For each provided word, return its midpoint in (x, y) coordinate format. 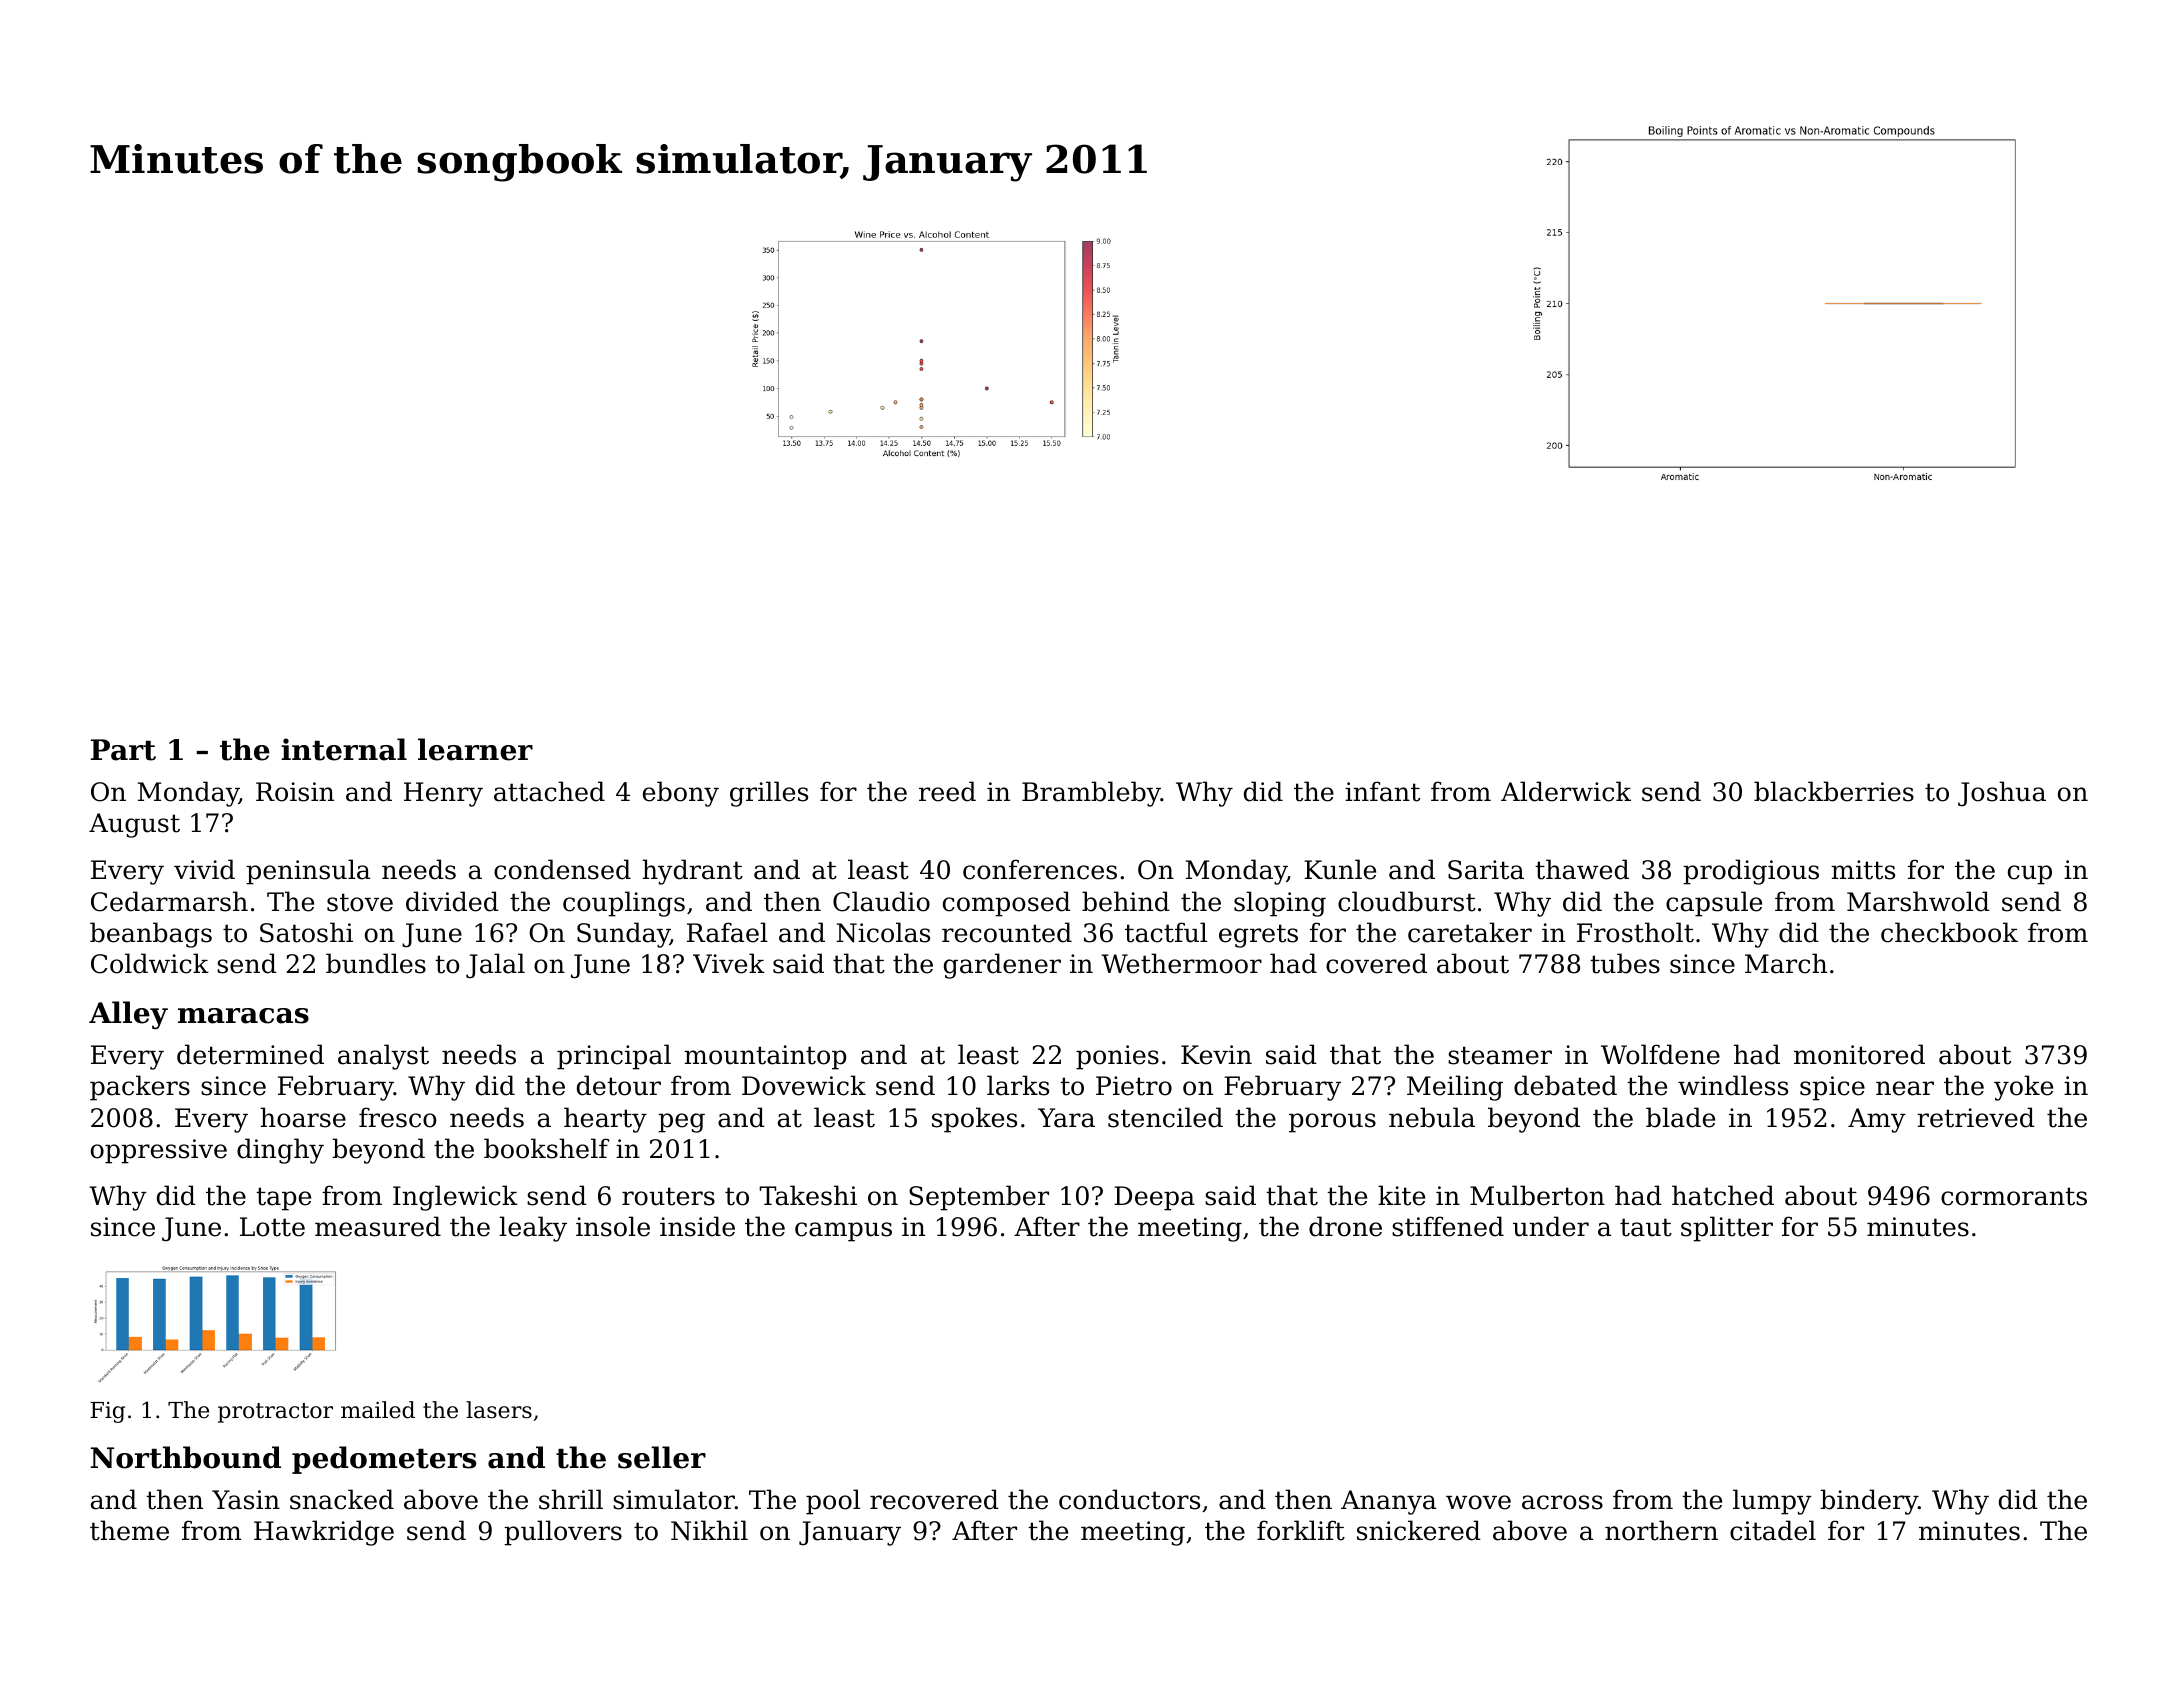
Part (123, 750)
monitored (1859, 1054)
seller (662, 1457)
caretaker (1470, 932)
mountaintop (765, 1057)
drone (1345, 1226)
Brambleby (1091, 794)
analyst (383, 1057)
